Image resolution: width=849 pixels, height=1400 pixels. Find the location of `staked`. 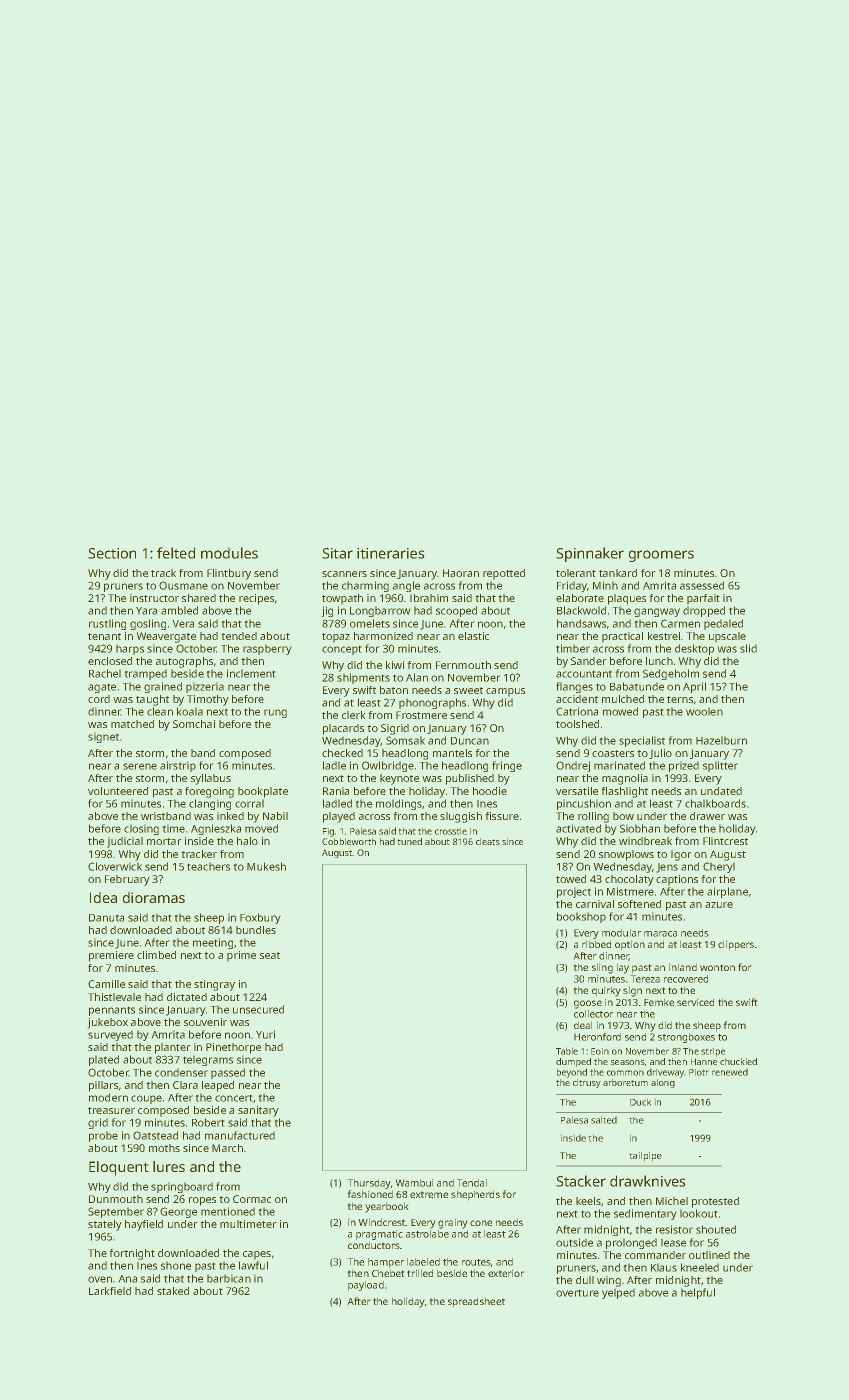

staked is located at coordinates (173, 1291).
